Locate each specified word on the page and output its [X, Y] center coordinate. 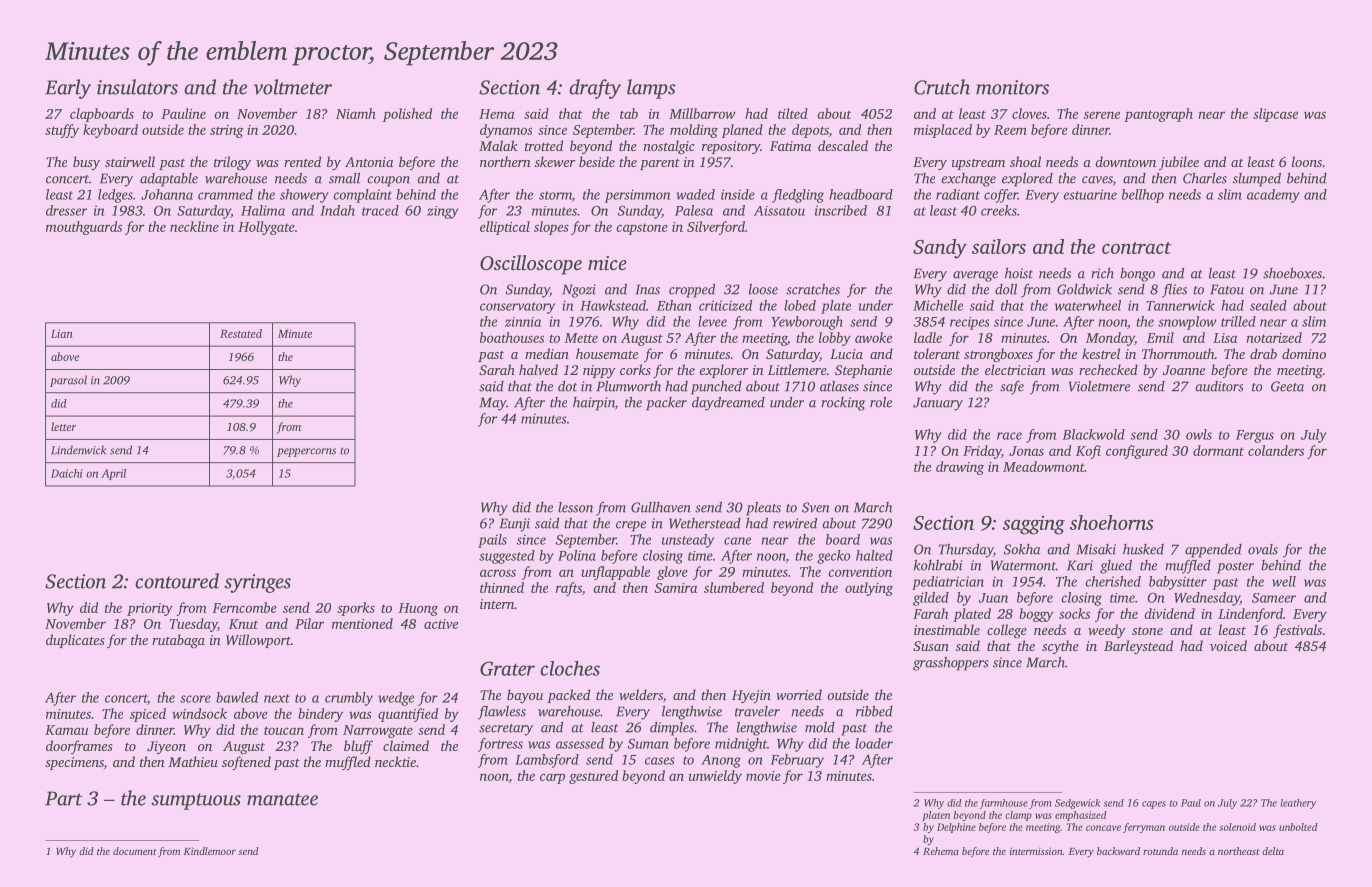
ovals [1263, 549]
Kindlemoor [210, 851]
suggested [507, 557]
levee [712, 321]
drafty [595, 89]
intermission [1036, 851]
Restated [241, 333]
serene [1101, 115]
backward [1118, 851]
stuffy [62, 131]
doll [1006, 289]
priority [150, 609]
